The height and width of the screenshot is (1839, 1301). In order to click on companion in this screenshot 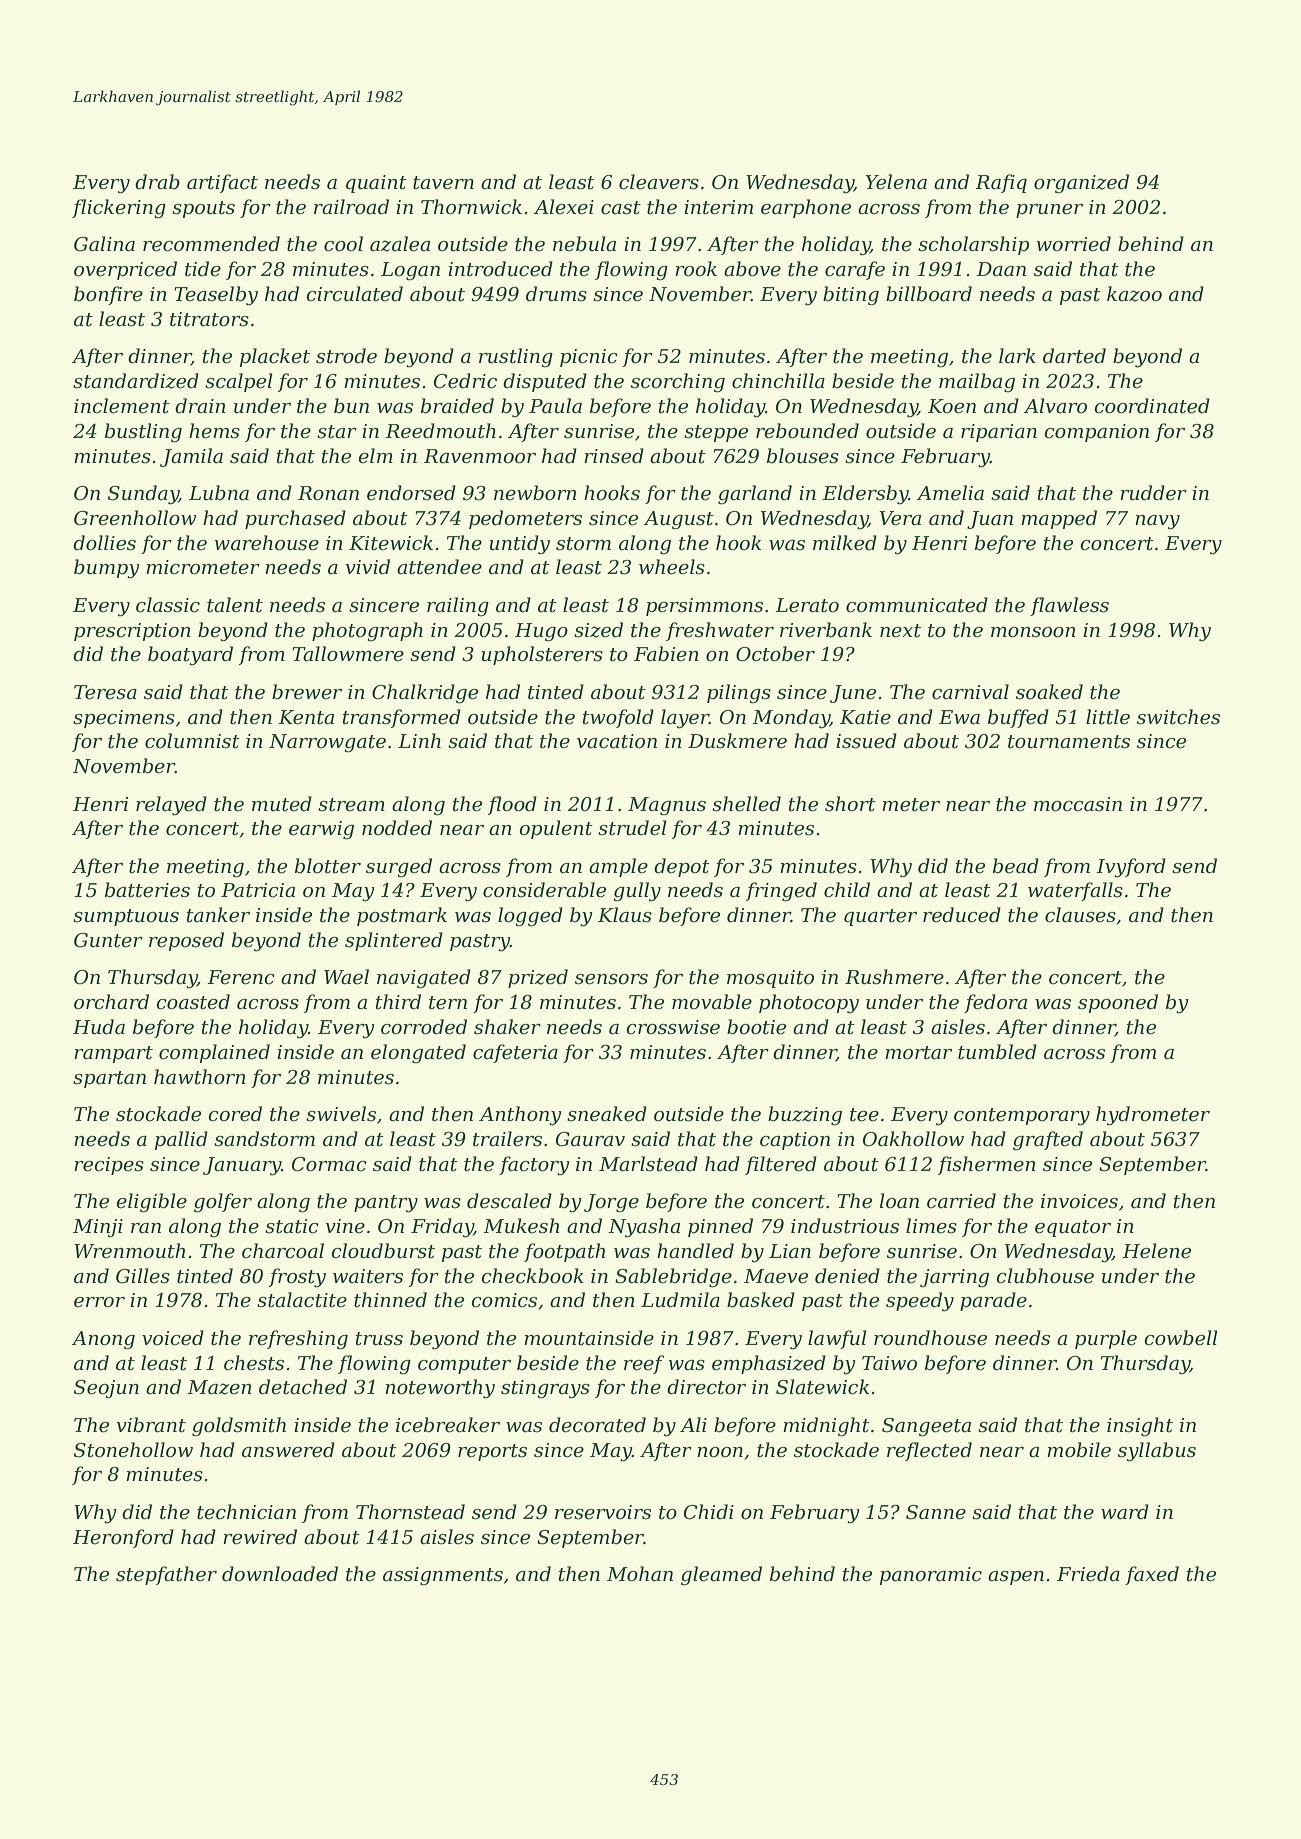, I will do `click(1096, 433)`.
